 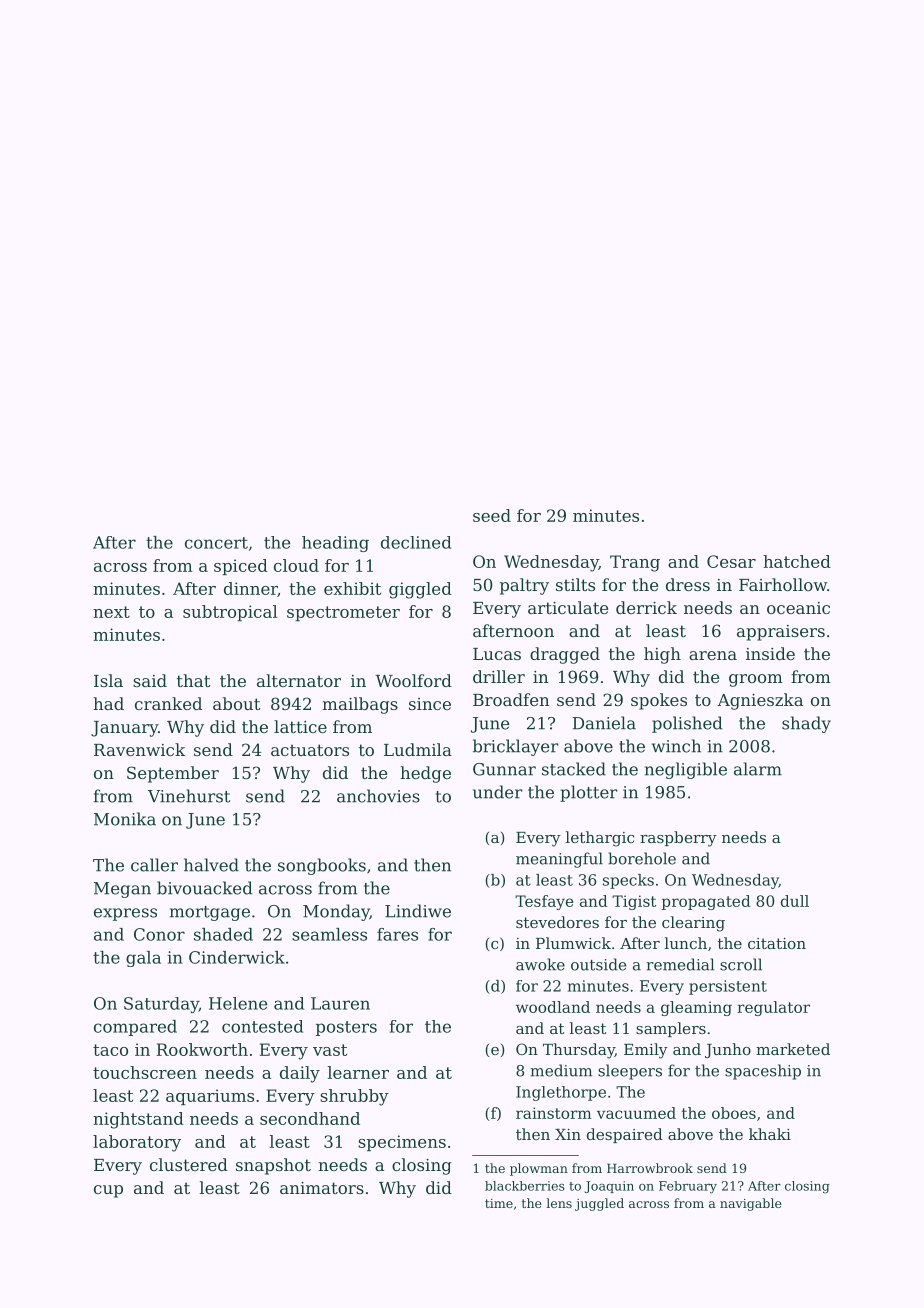 What do you see at coordinates (793, 1049) in the document?
I see `marketed` at bounding box center [793, 1049].
